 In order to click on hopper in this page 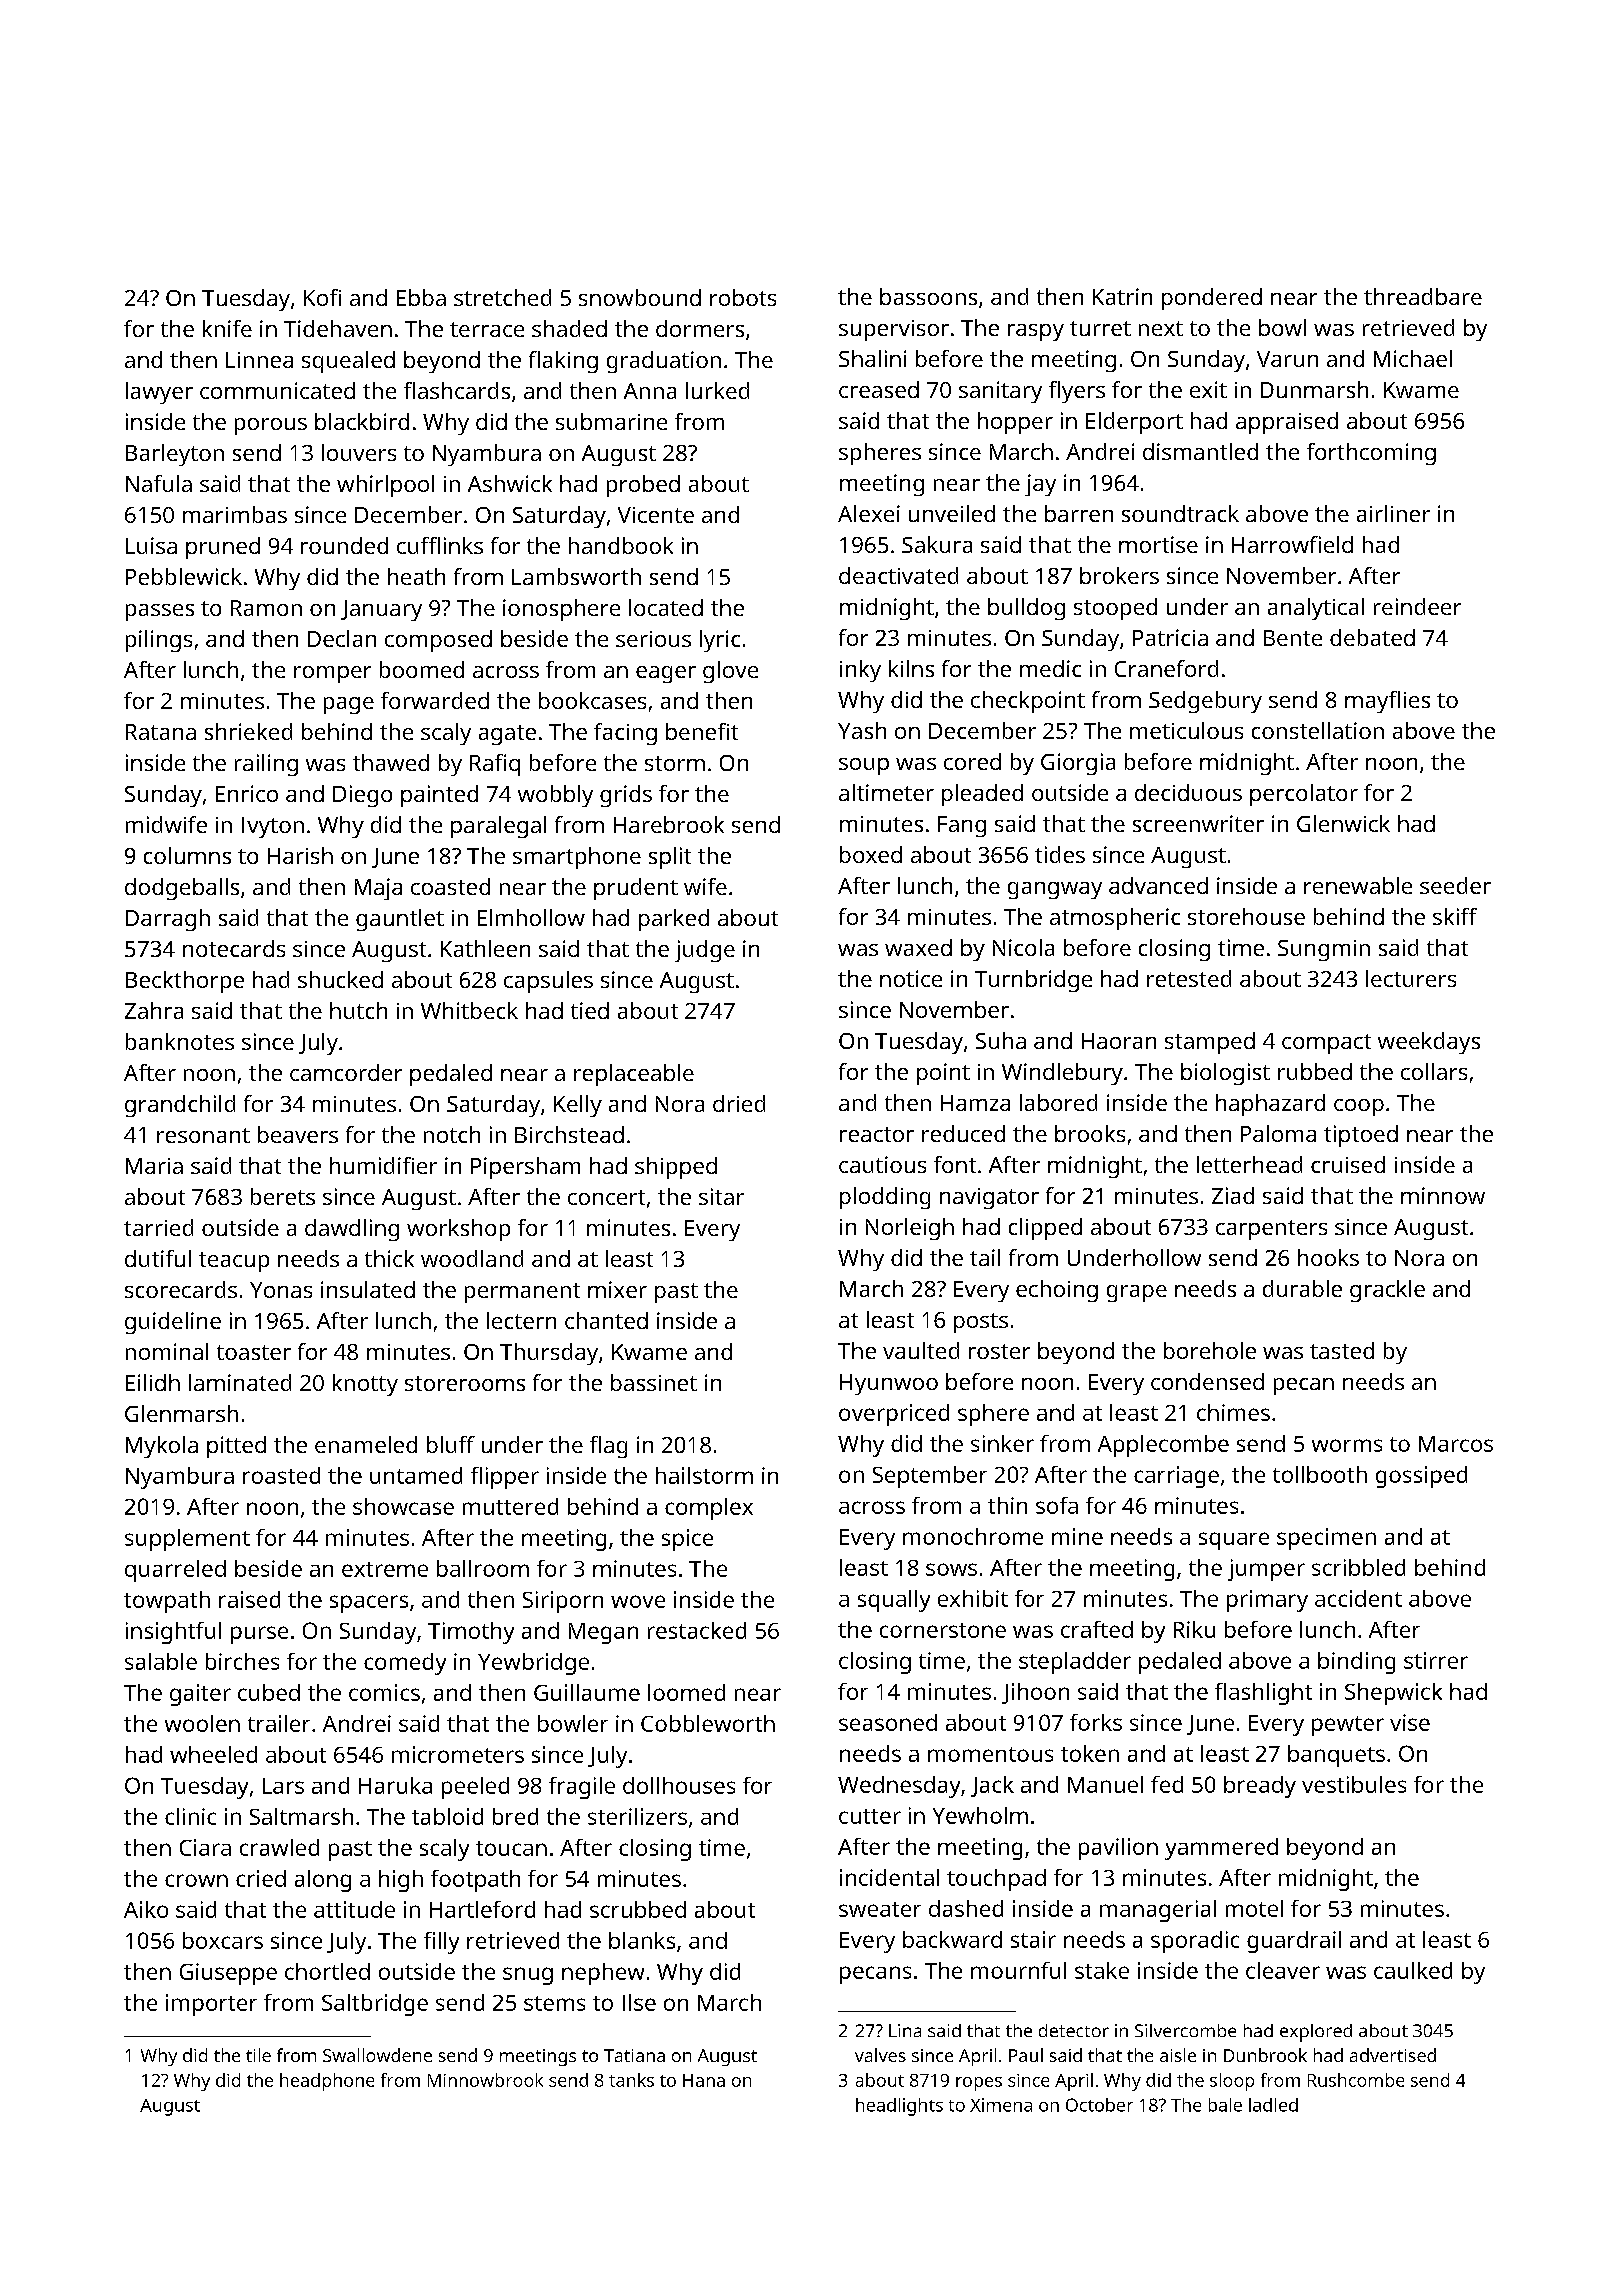, I will do `click(1015, 423)`.
